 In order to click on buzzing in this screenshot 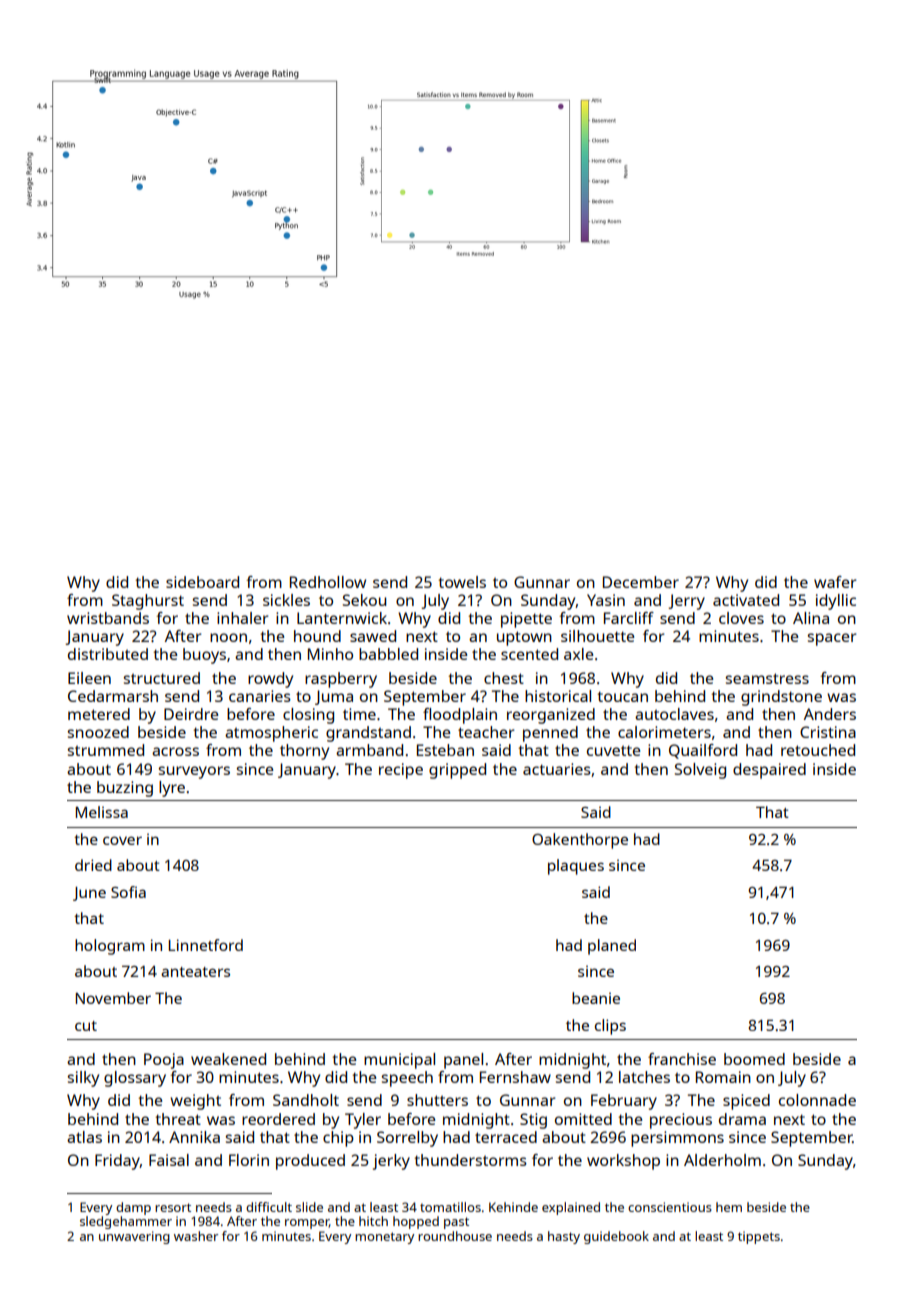, I will do `click(125, 789)`.
